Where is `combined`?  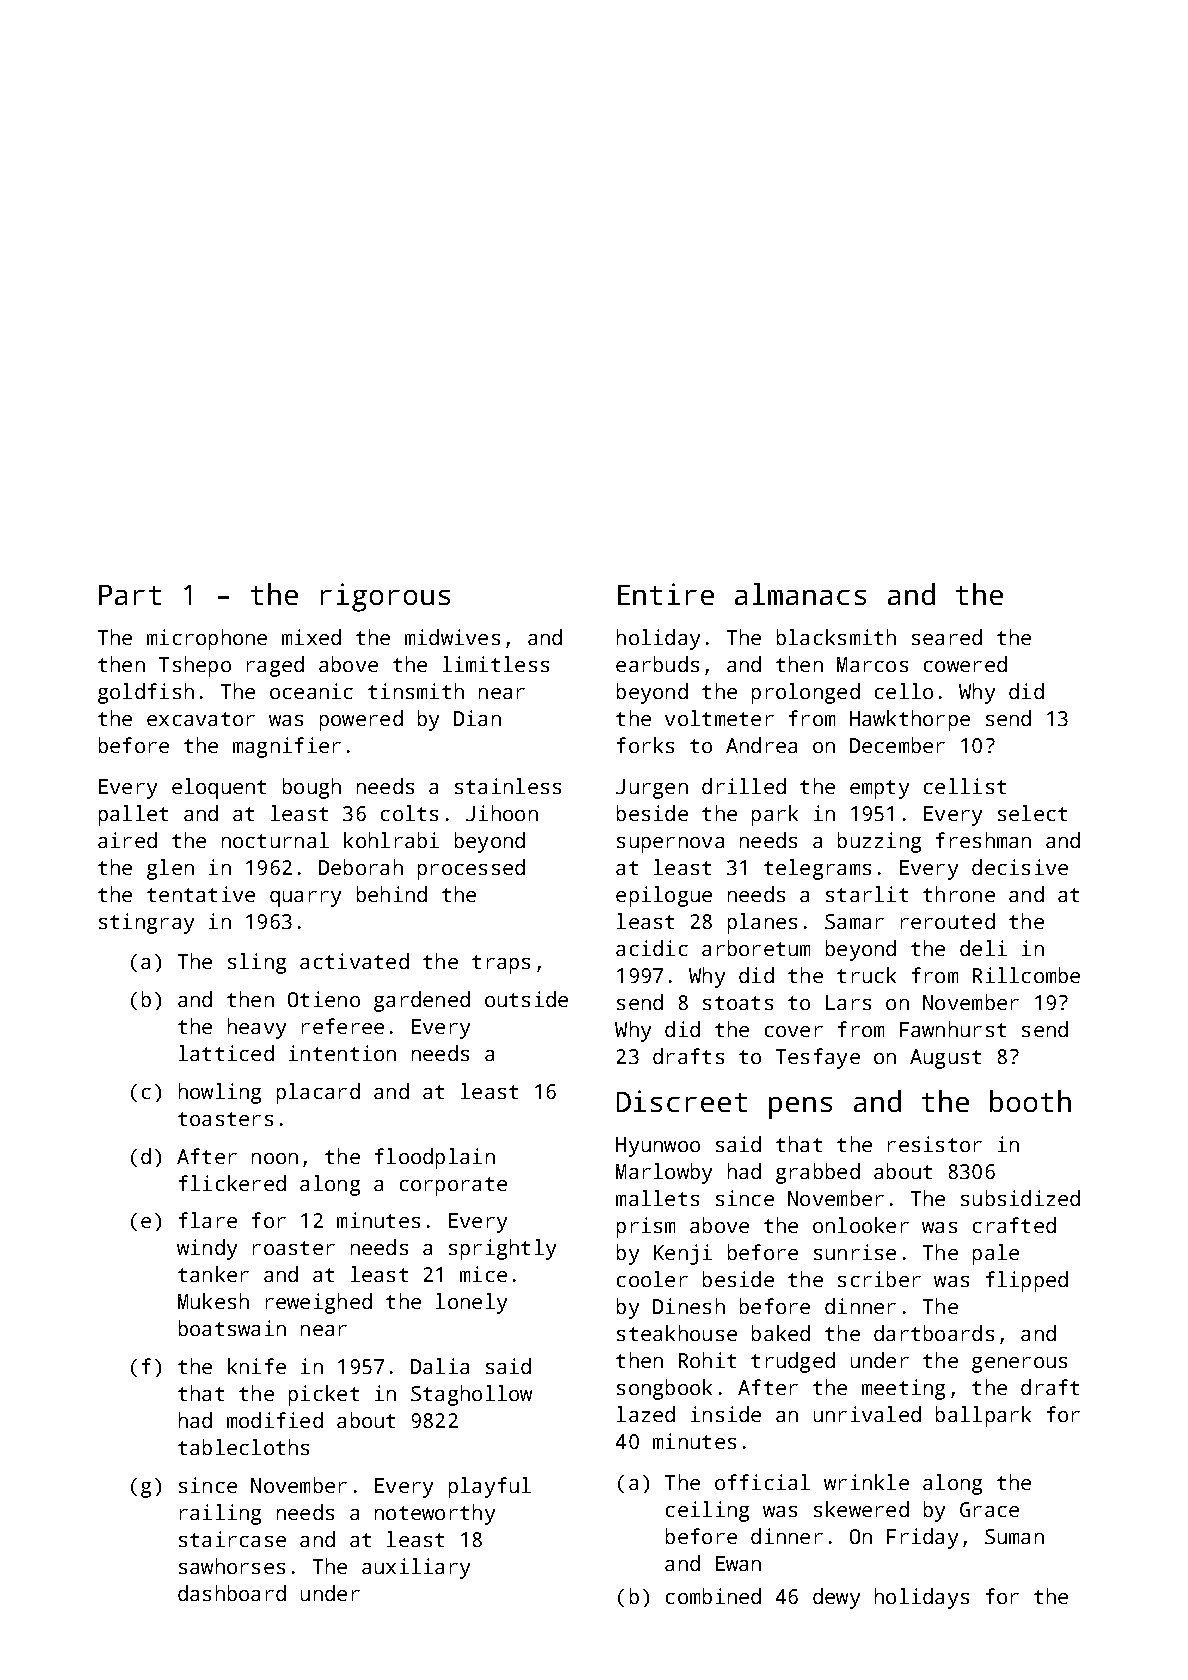 combined is located at coordinates (713, 1596).
